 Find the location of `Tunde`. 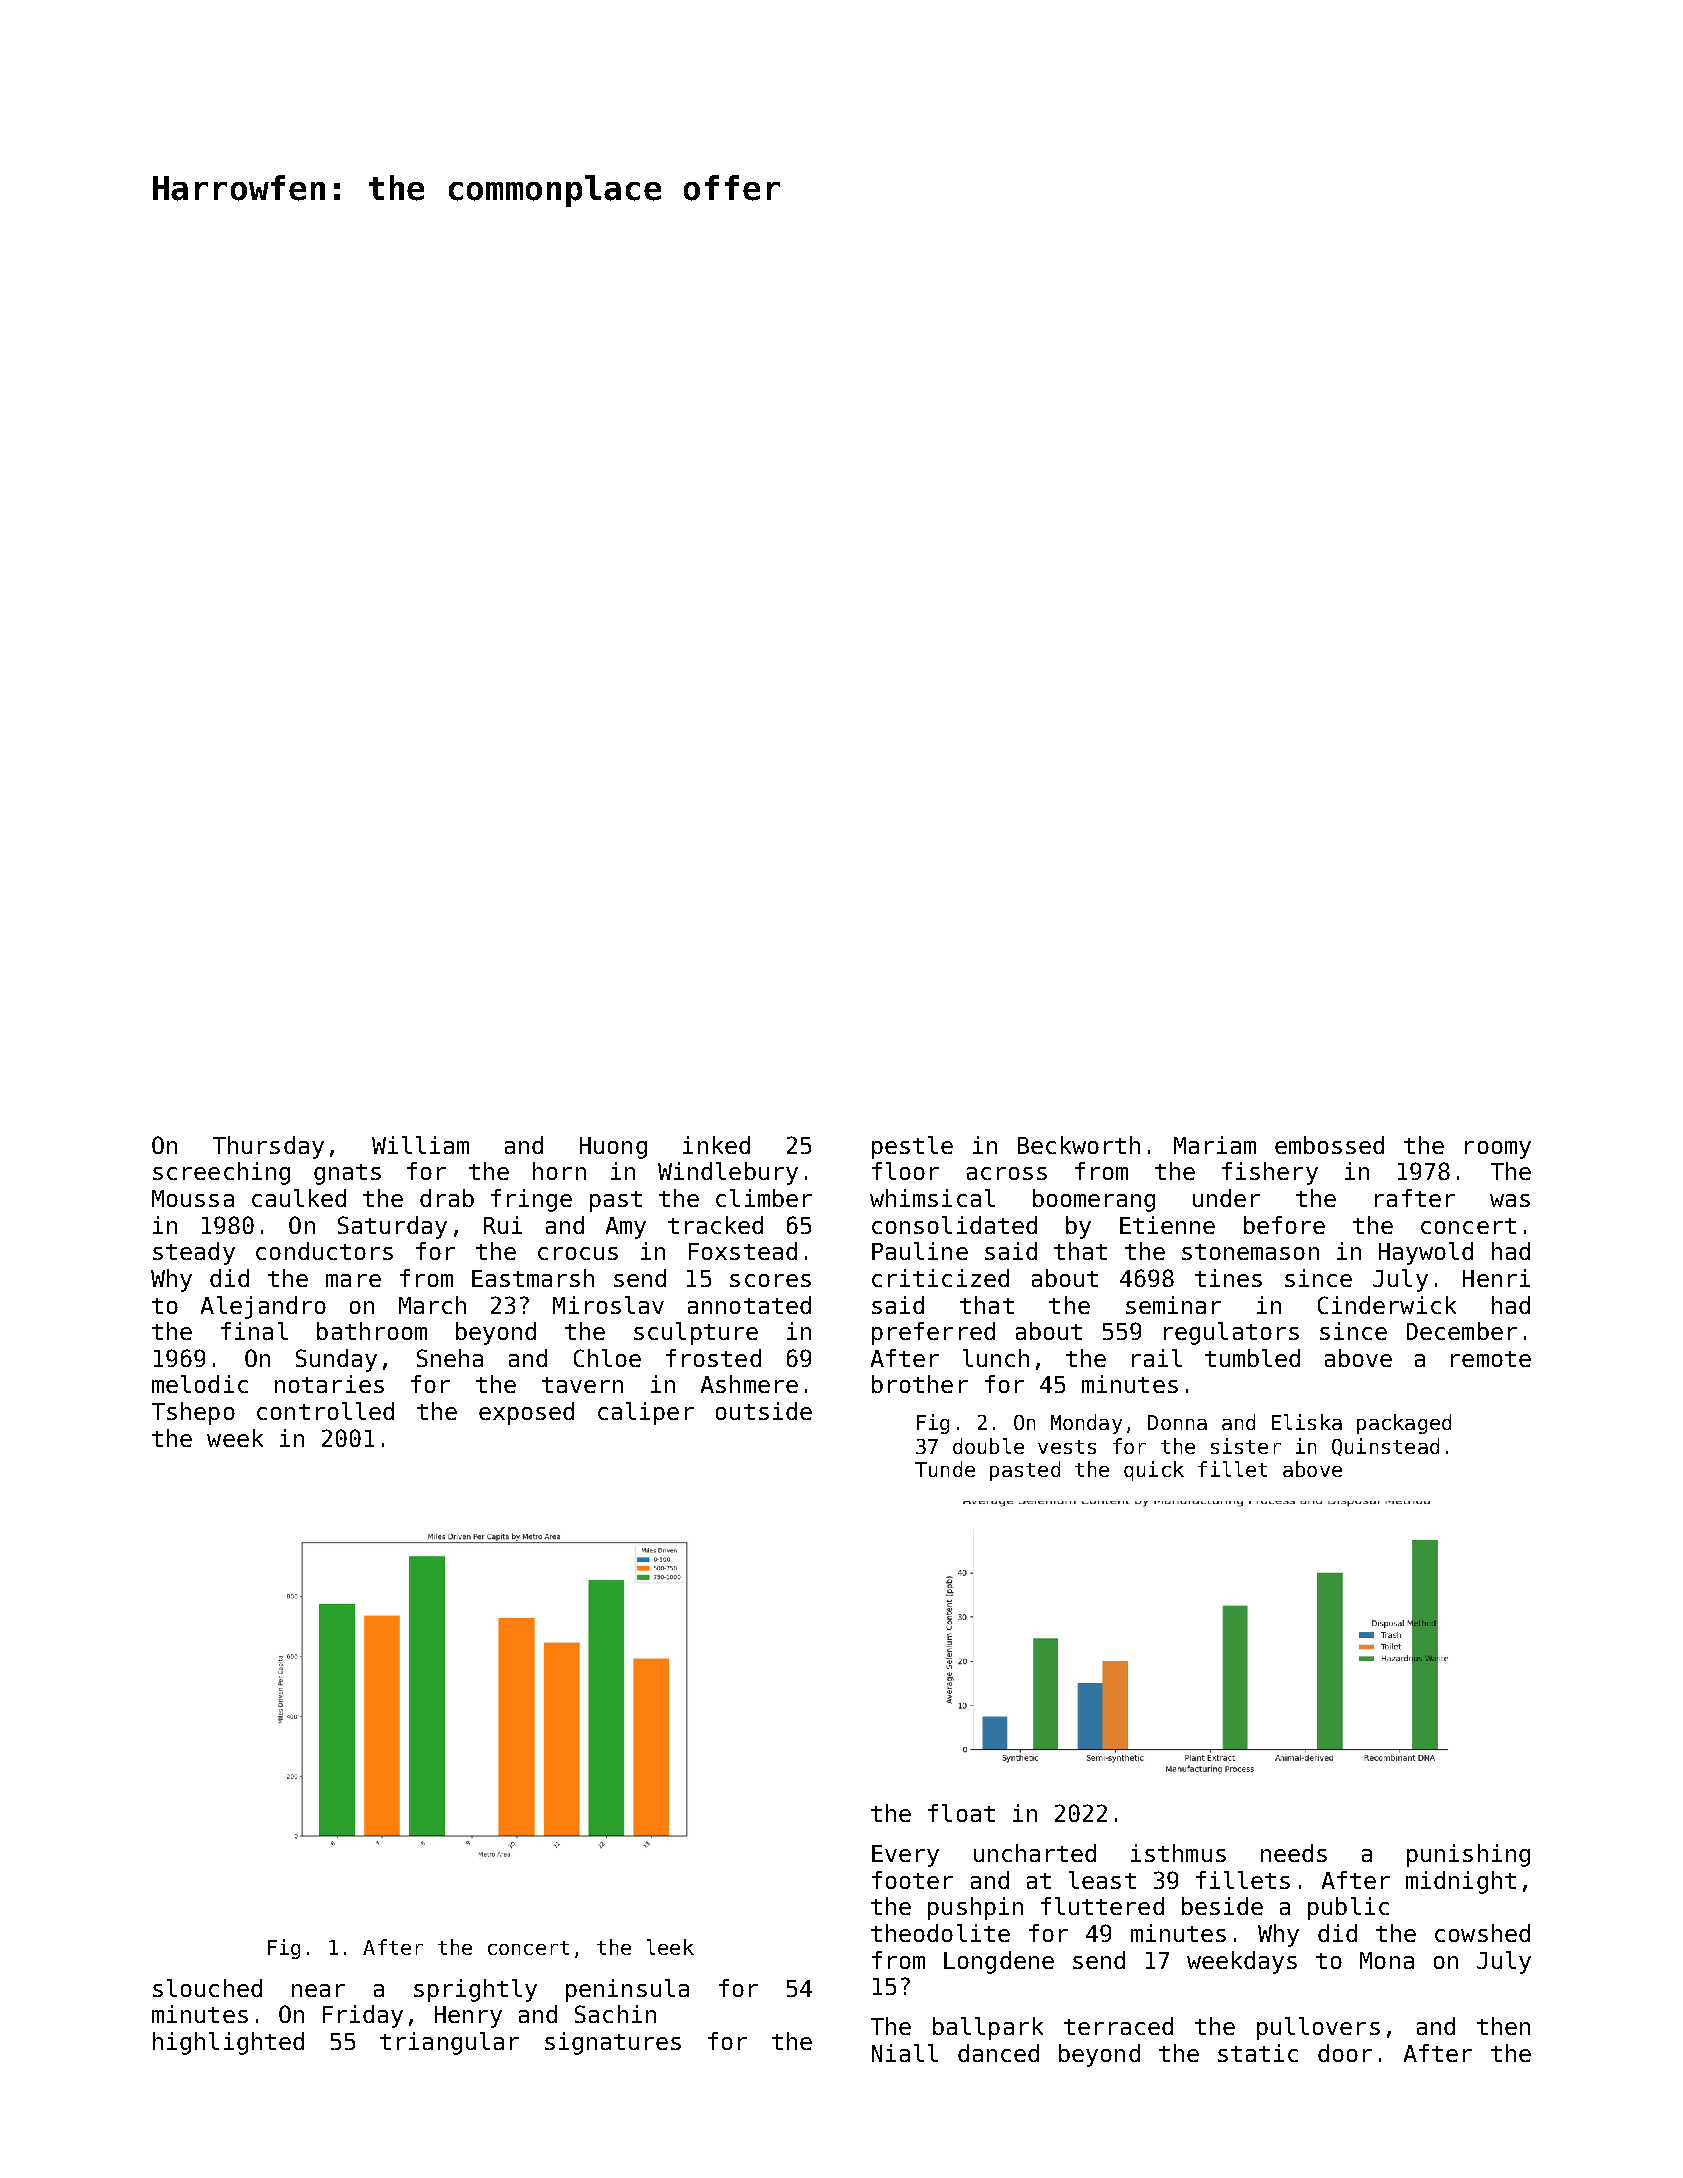

Tunde is located at coordinates (945, 1469).
